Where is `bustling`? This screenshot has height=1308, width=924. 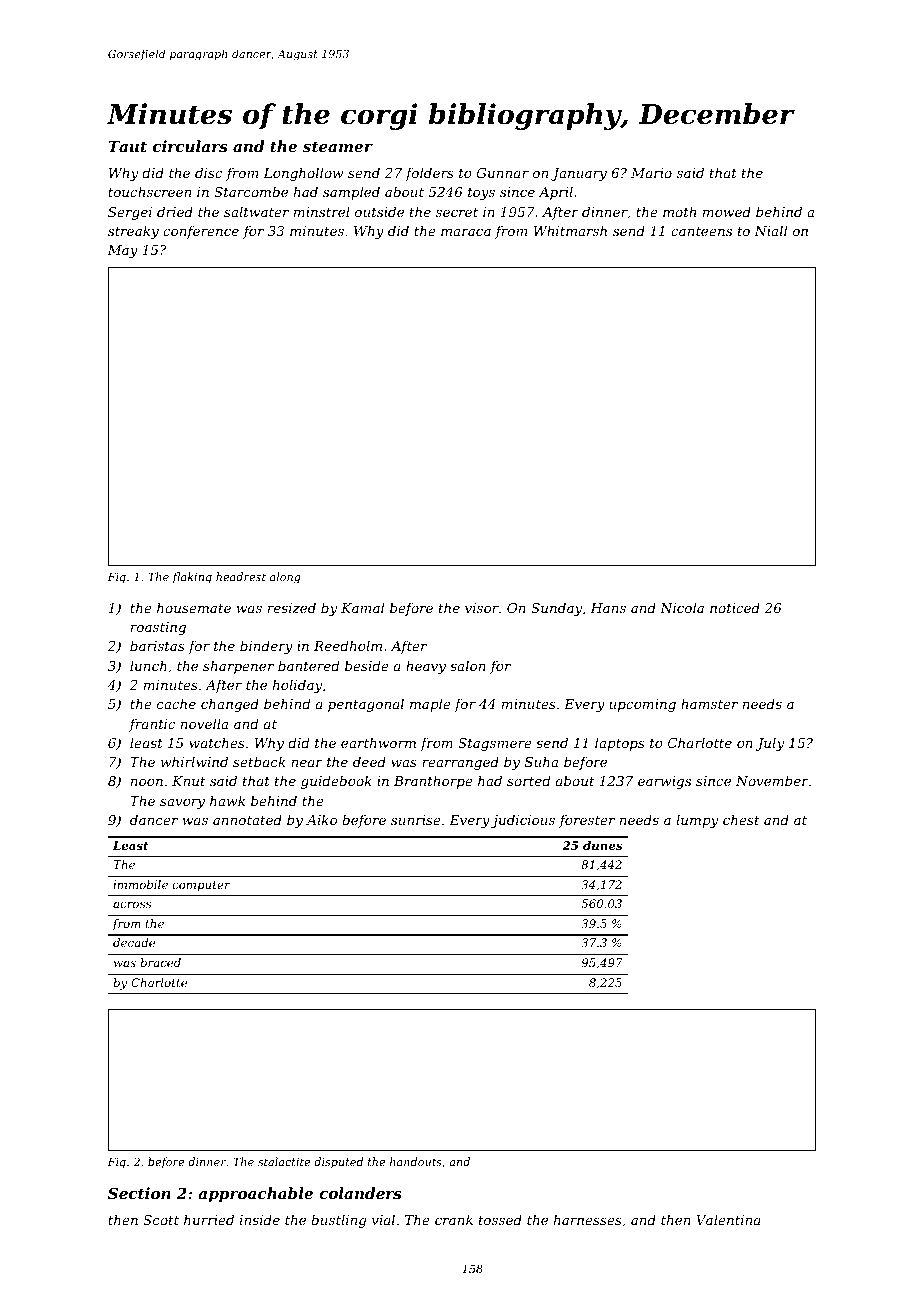
bustling is located at coordinates (338, 1221).
